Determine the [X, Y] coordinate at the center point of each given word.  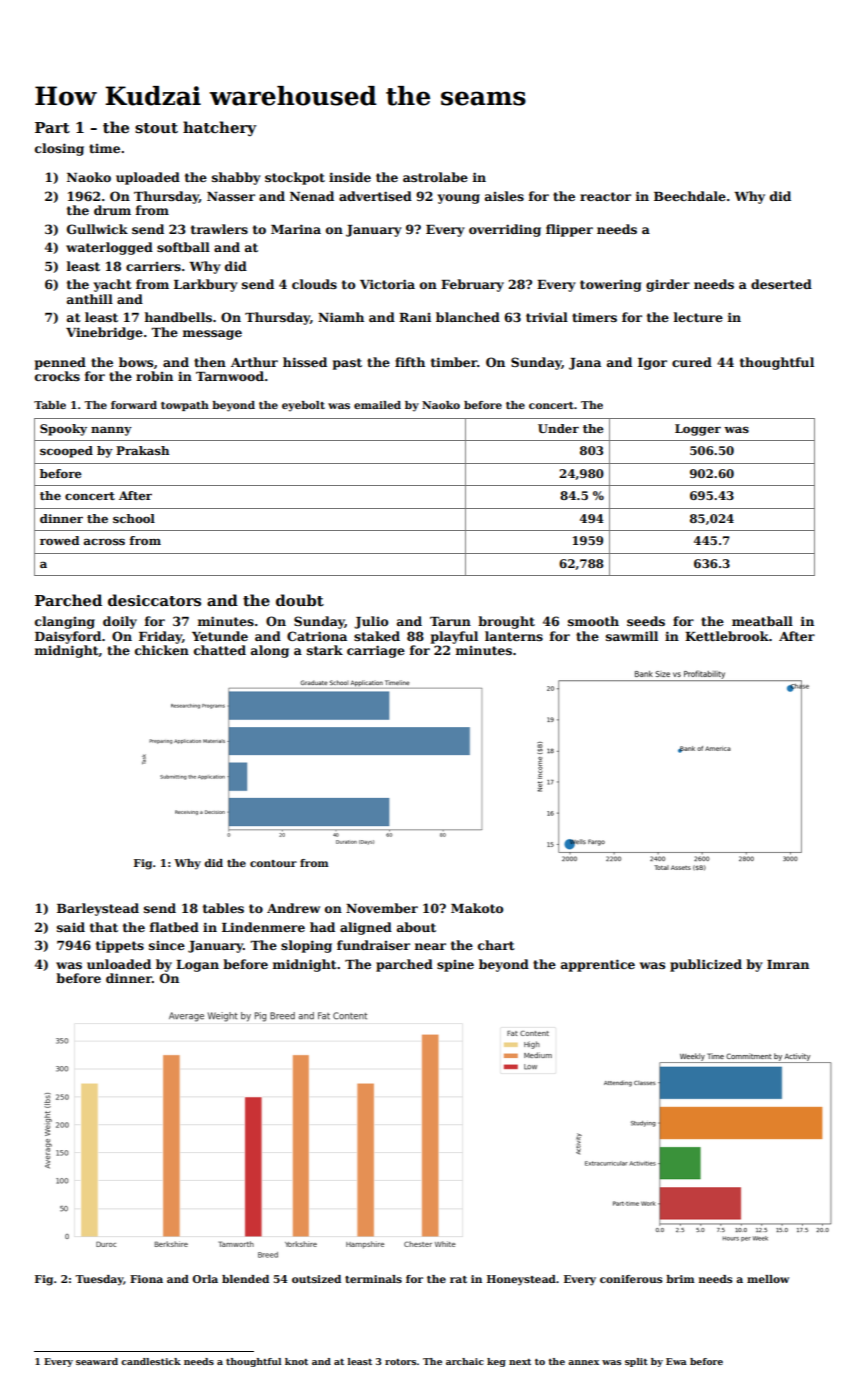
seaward [97, 1361]
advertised [375, 196]
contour [273, 863]
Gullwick [97, 229]
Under [558, 428]
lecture [698, 317]
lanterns [514, 636]
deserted [781, 284]
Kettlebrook [727, 636]
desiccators [154, 600]
